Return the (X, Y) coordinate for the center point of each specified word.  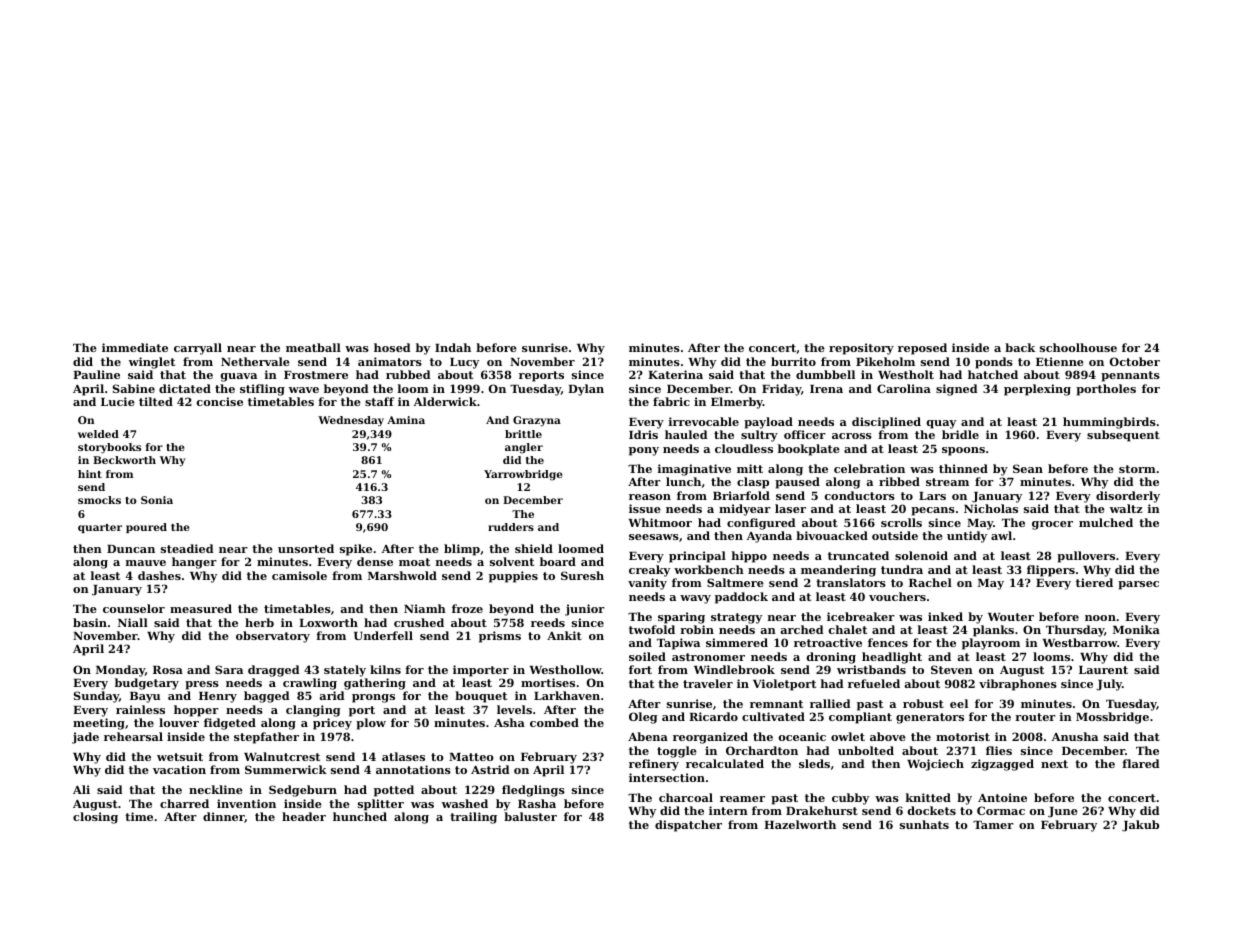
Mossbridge (1112, 718)
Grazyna (537, 421)
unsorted (306, 548)
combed (554, 722)
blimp (462, 550)
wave (304, 390)
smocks (99, 500)
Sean (1028, 468)
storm (1137, 469)
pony (644, 451)
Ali (81, 789)
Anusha (1075, 736)
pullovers (1086, 557)
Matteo (471, 757)
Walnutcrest (282, 756)
